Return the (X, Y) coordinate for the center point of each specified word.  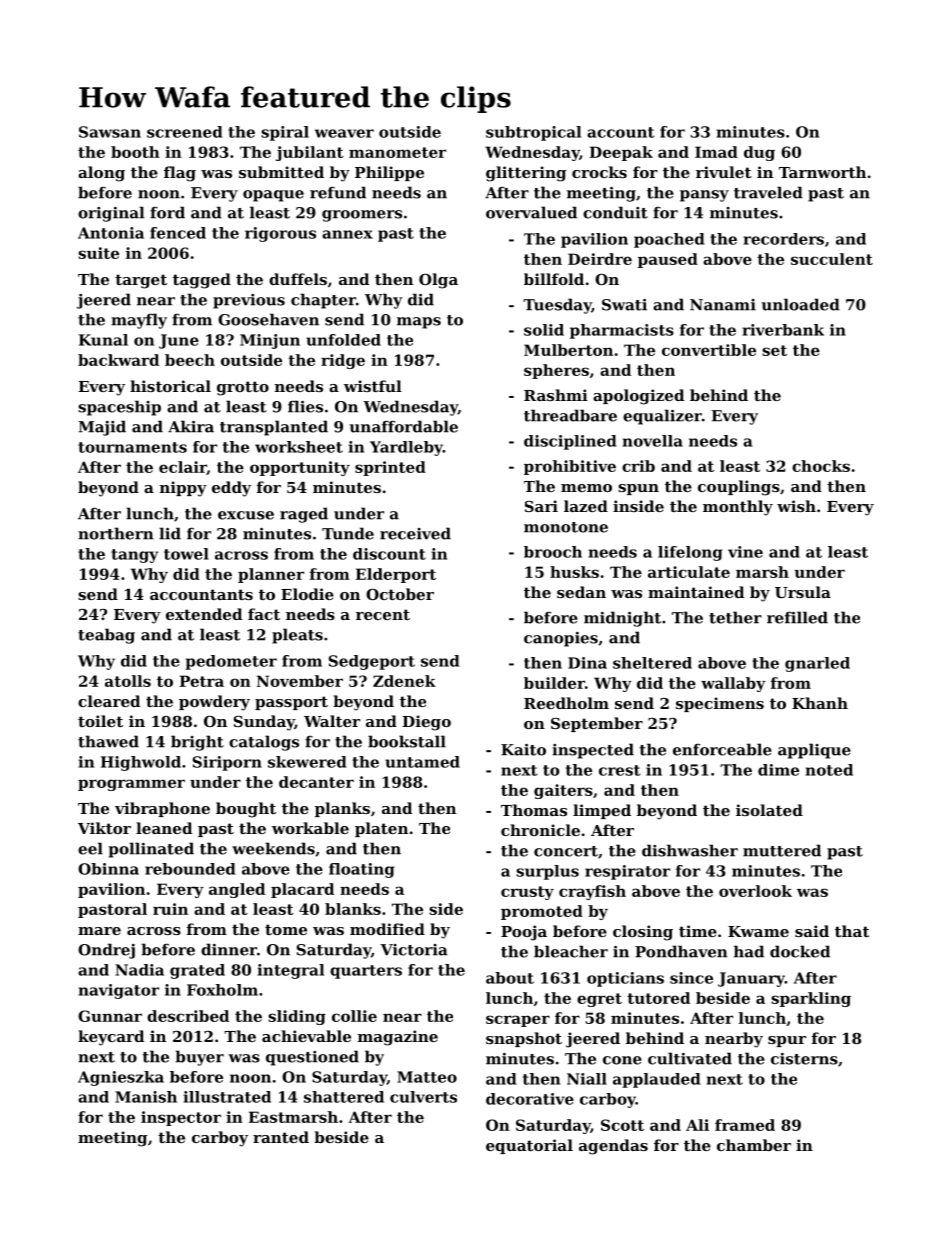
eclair (183, 468)
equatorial (529, 1146)
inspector (181, 1118)
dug (759, 153)
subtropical (533, 133)
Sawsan (110, 132)
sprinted (390, 468)
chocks (821, 466)
